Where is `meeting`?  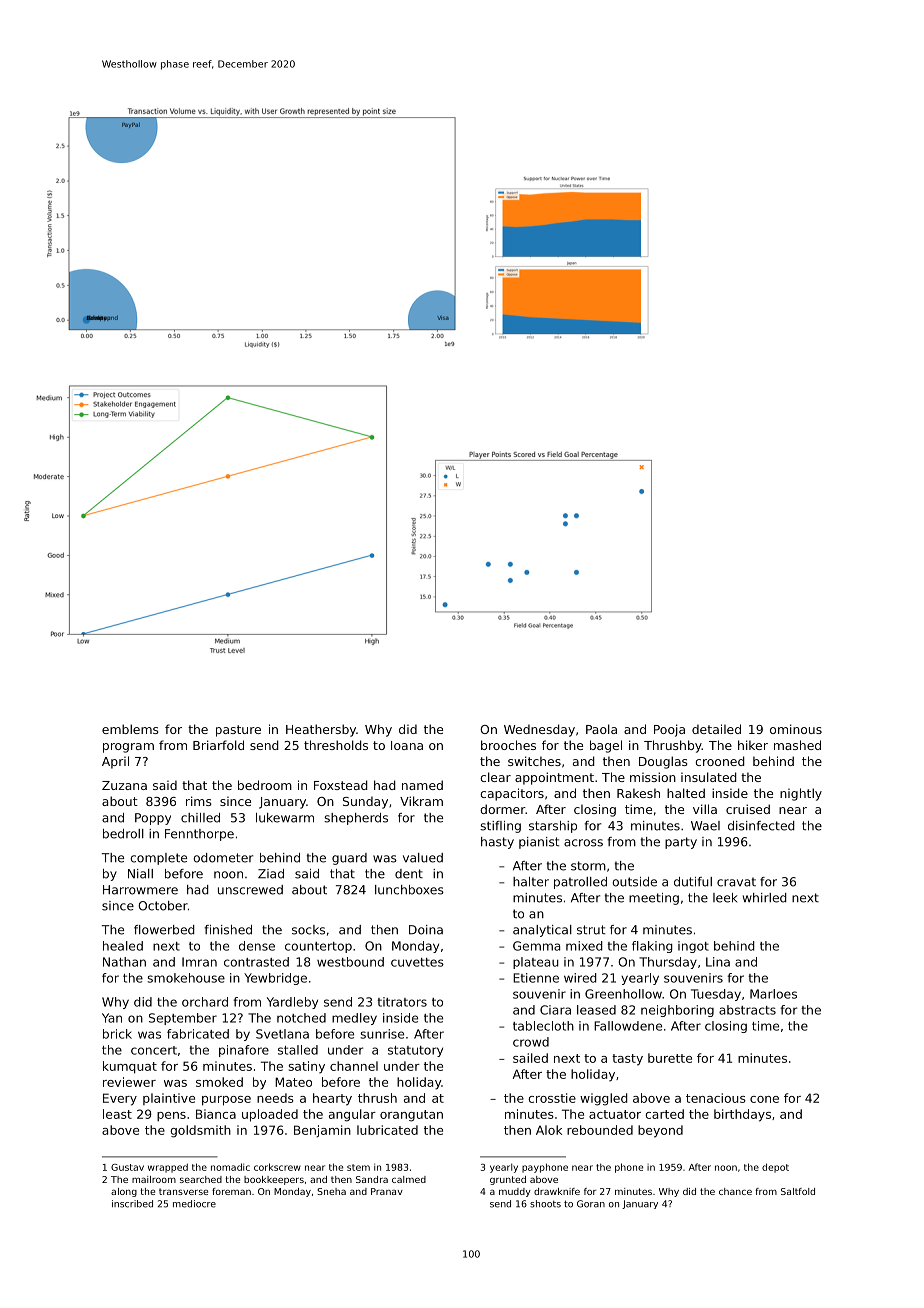
meeting is located at coordinates (654, 899).
